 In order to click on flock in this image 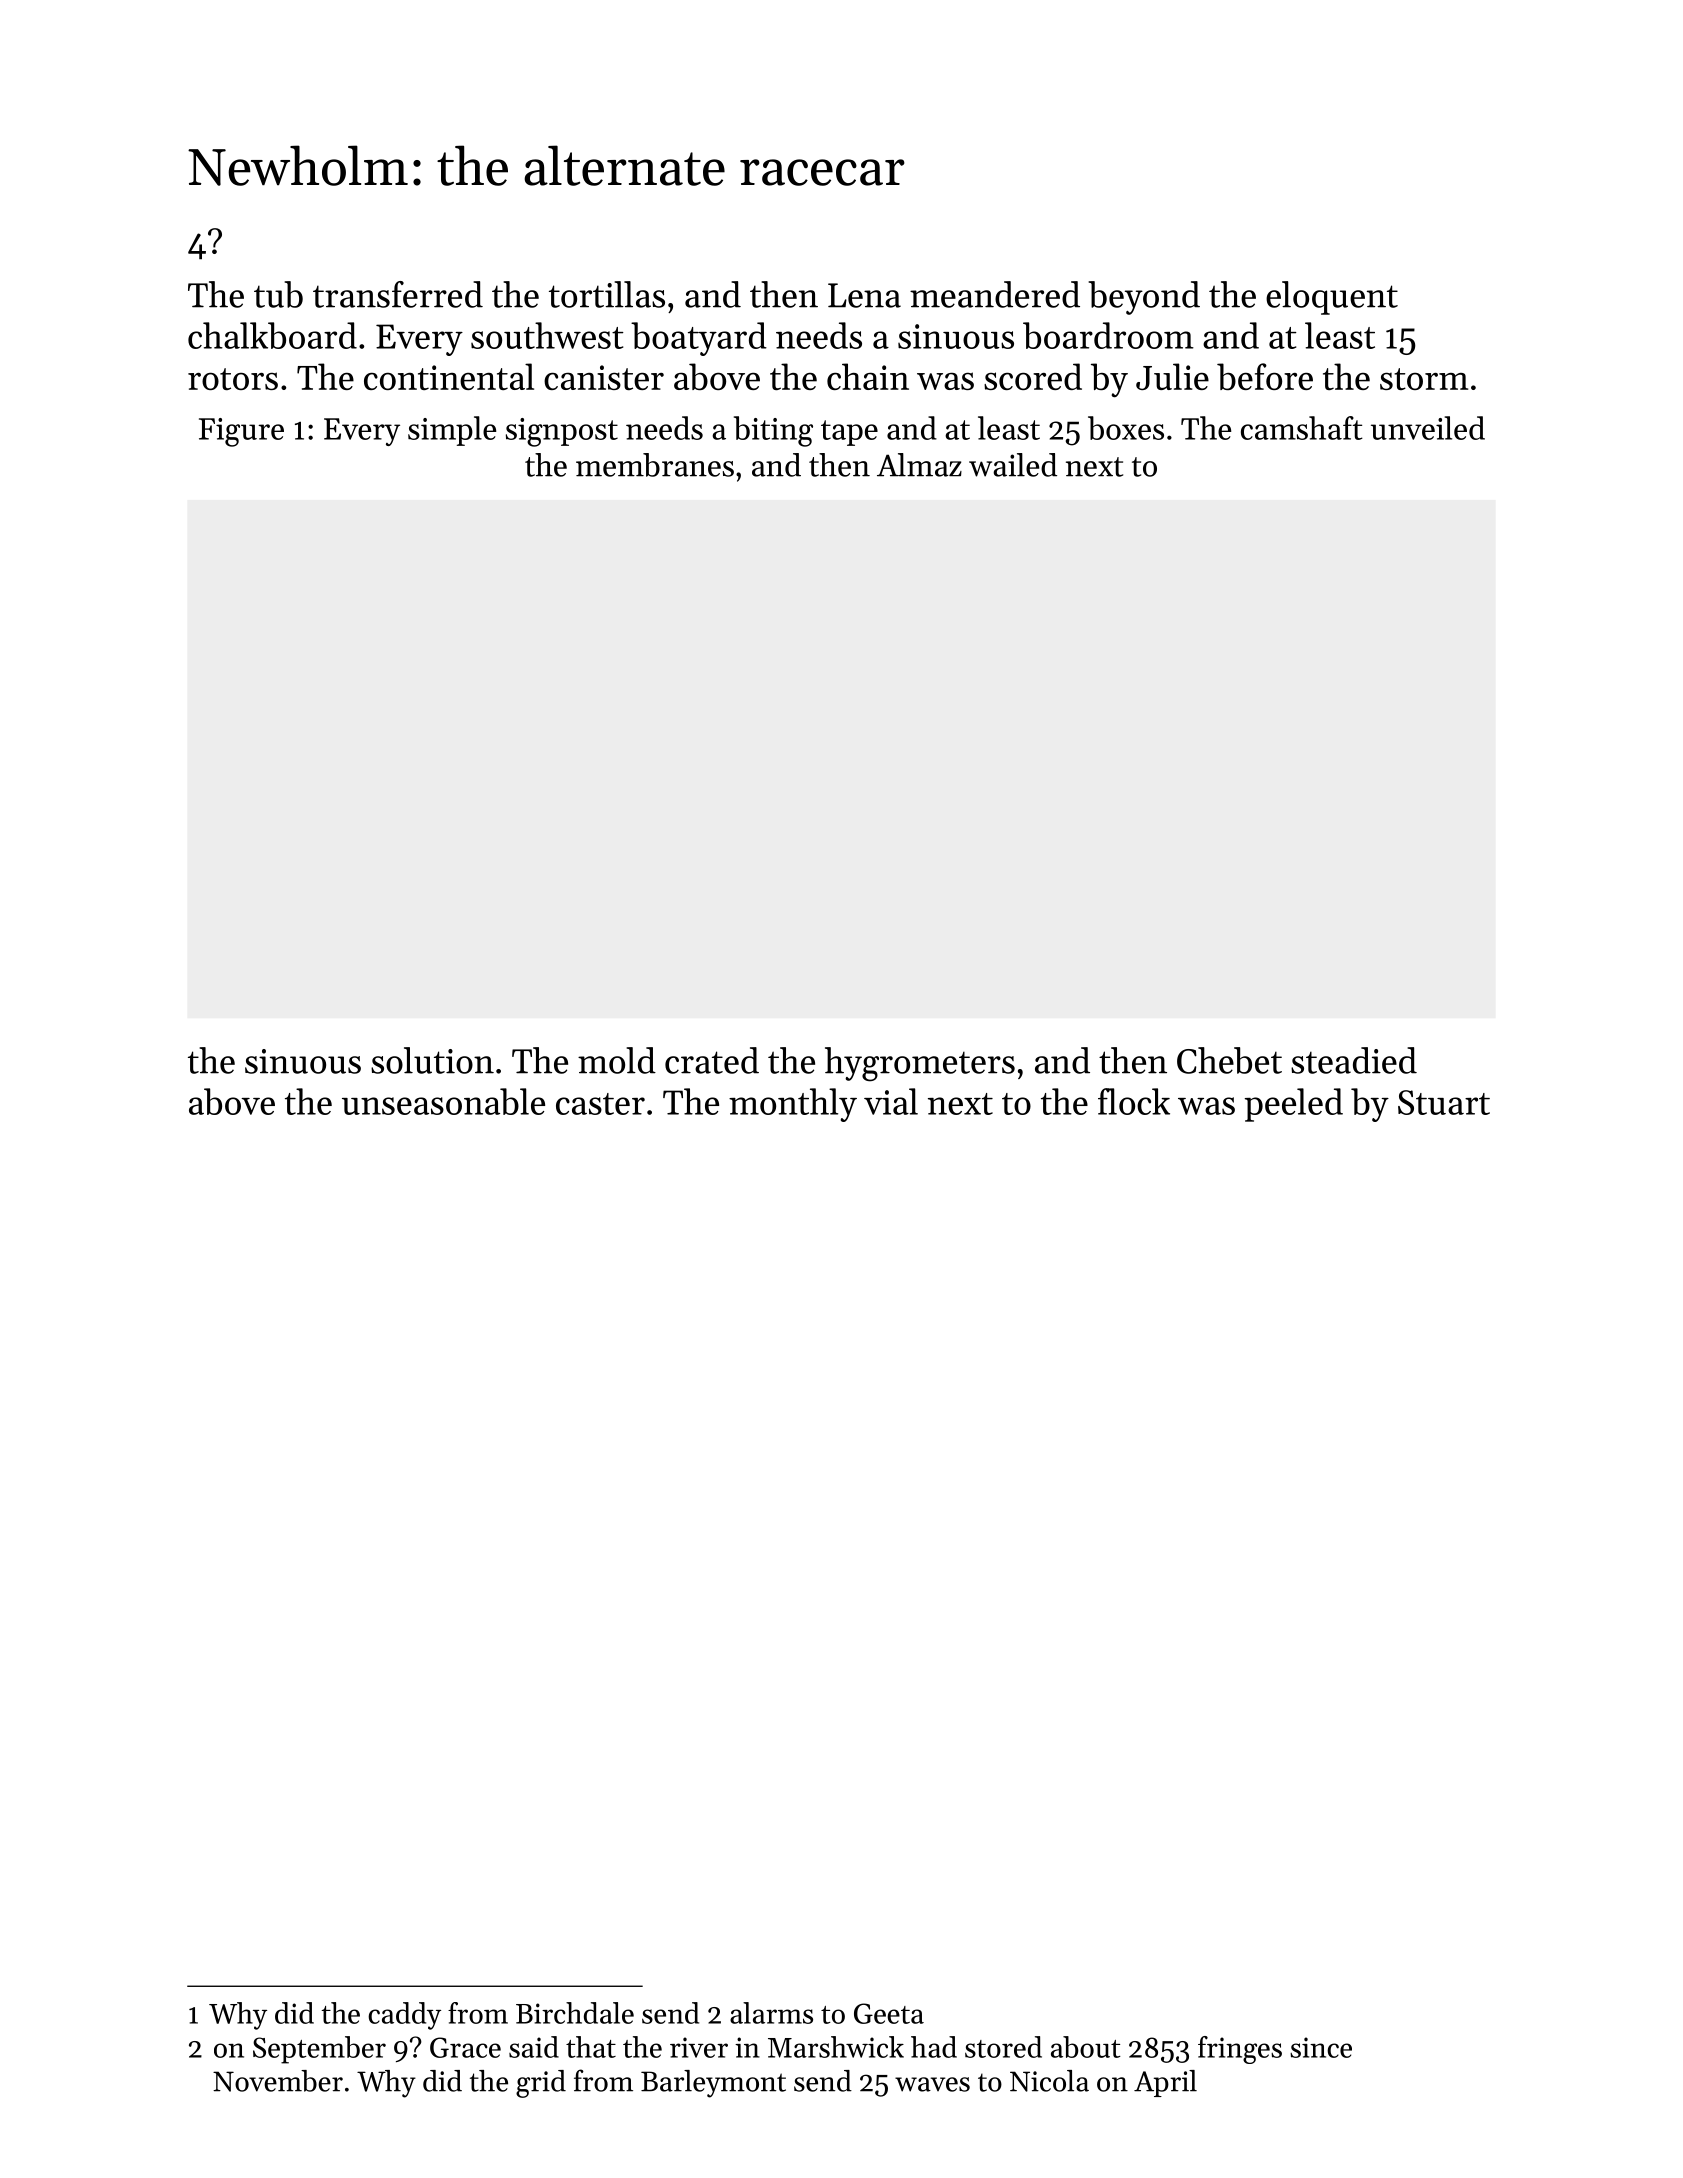, I will do `click(1134, 1101)`.
